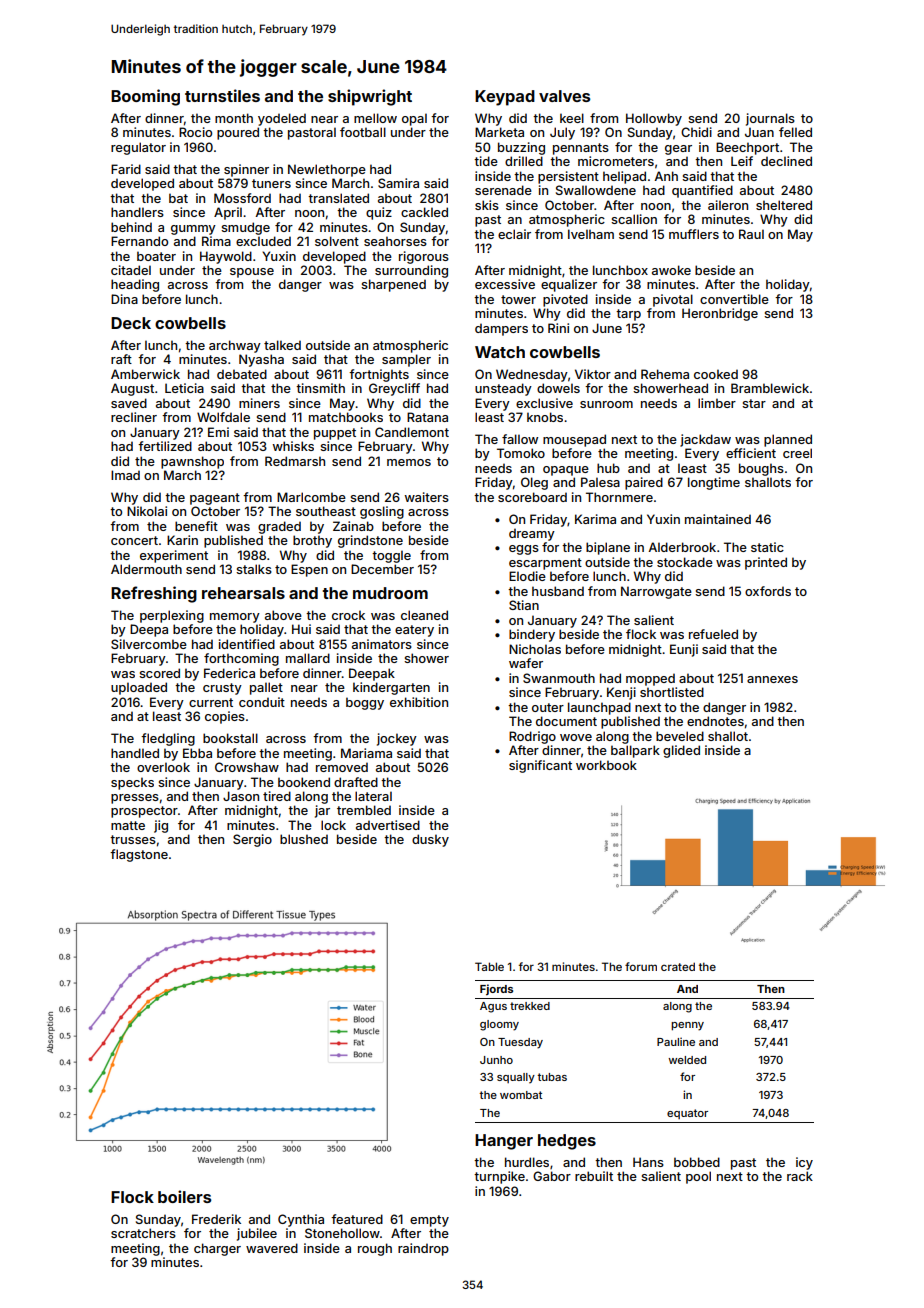 This screenshot has height=1308, width=924. What do you see at coordinates (217, 1249) in the screenshot?
I see `charger` at bounding box center [217, 1249].
